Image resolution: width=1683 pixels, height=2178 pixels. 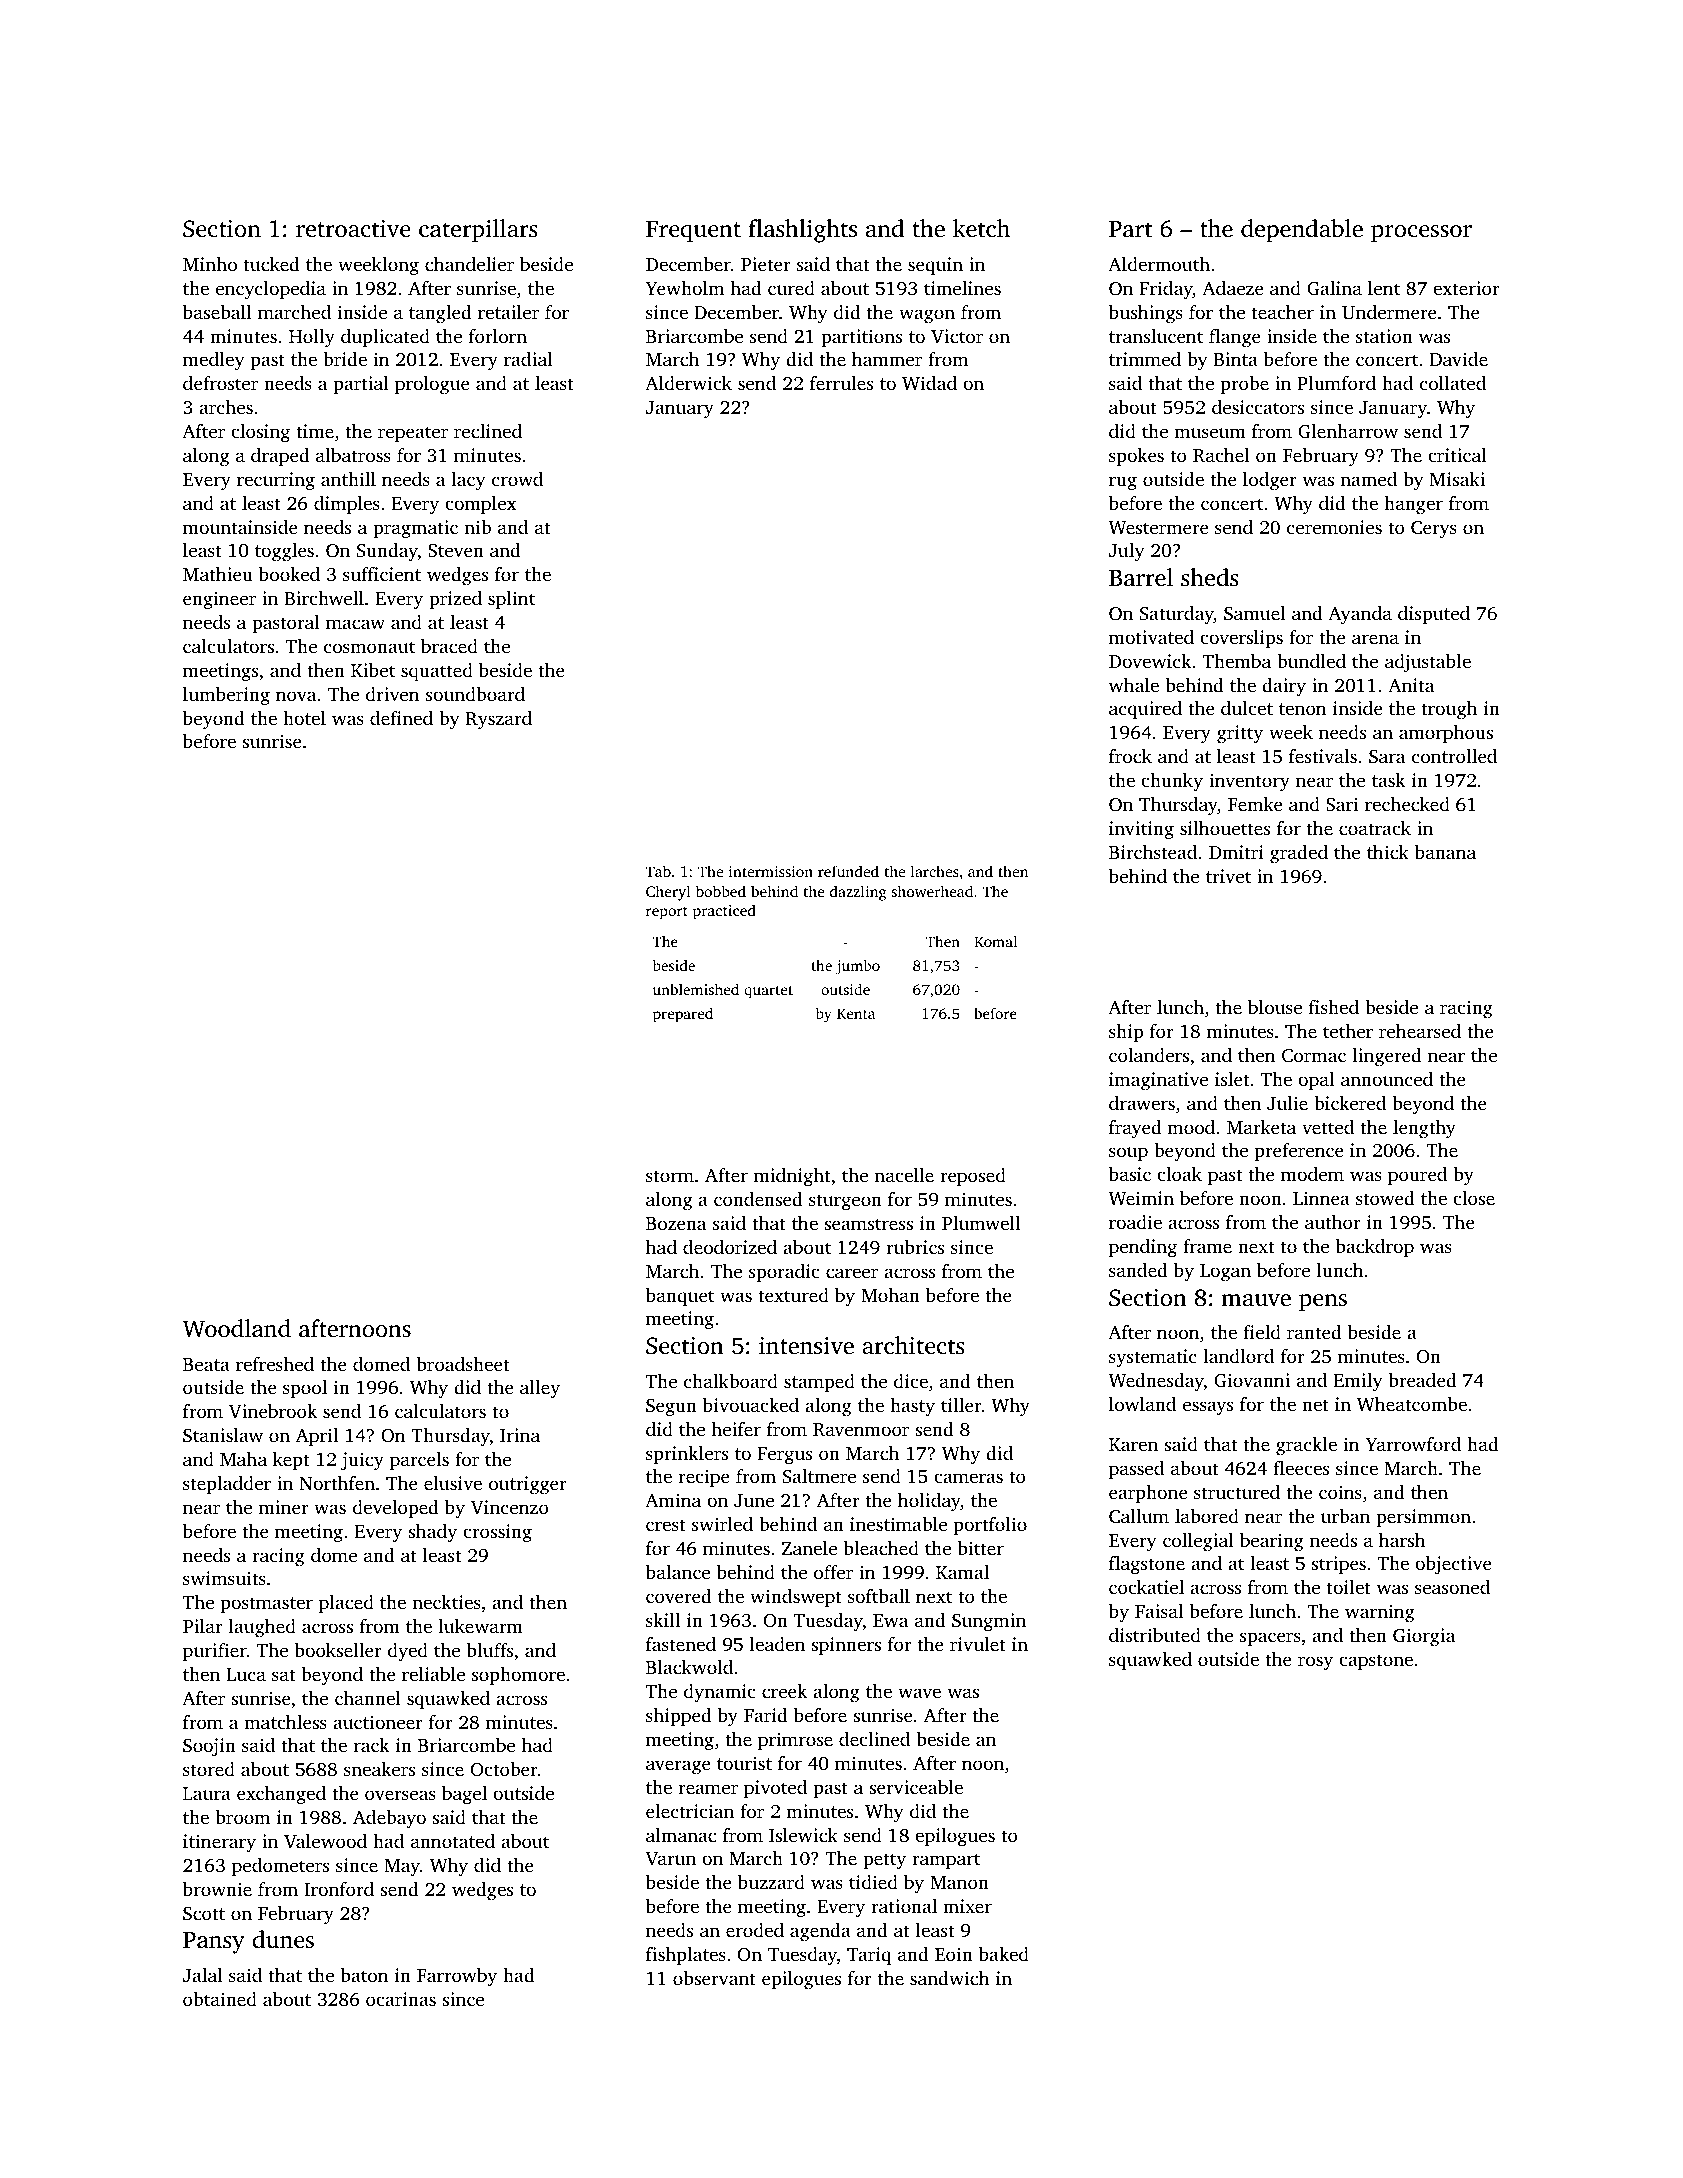 What do you see at coordinates (481, 505) in the page?
I see `complex` at bounding box center [481, 505].
